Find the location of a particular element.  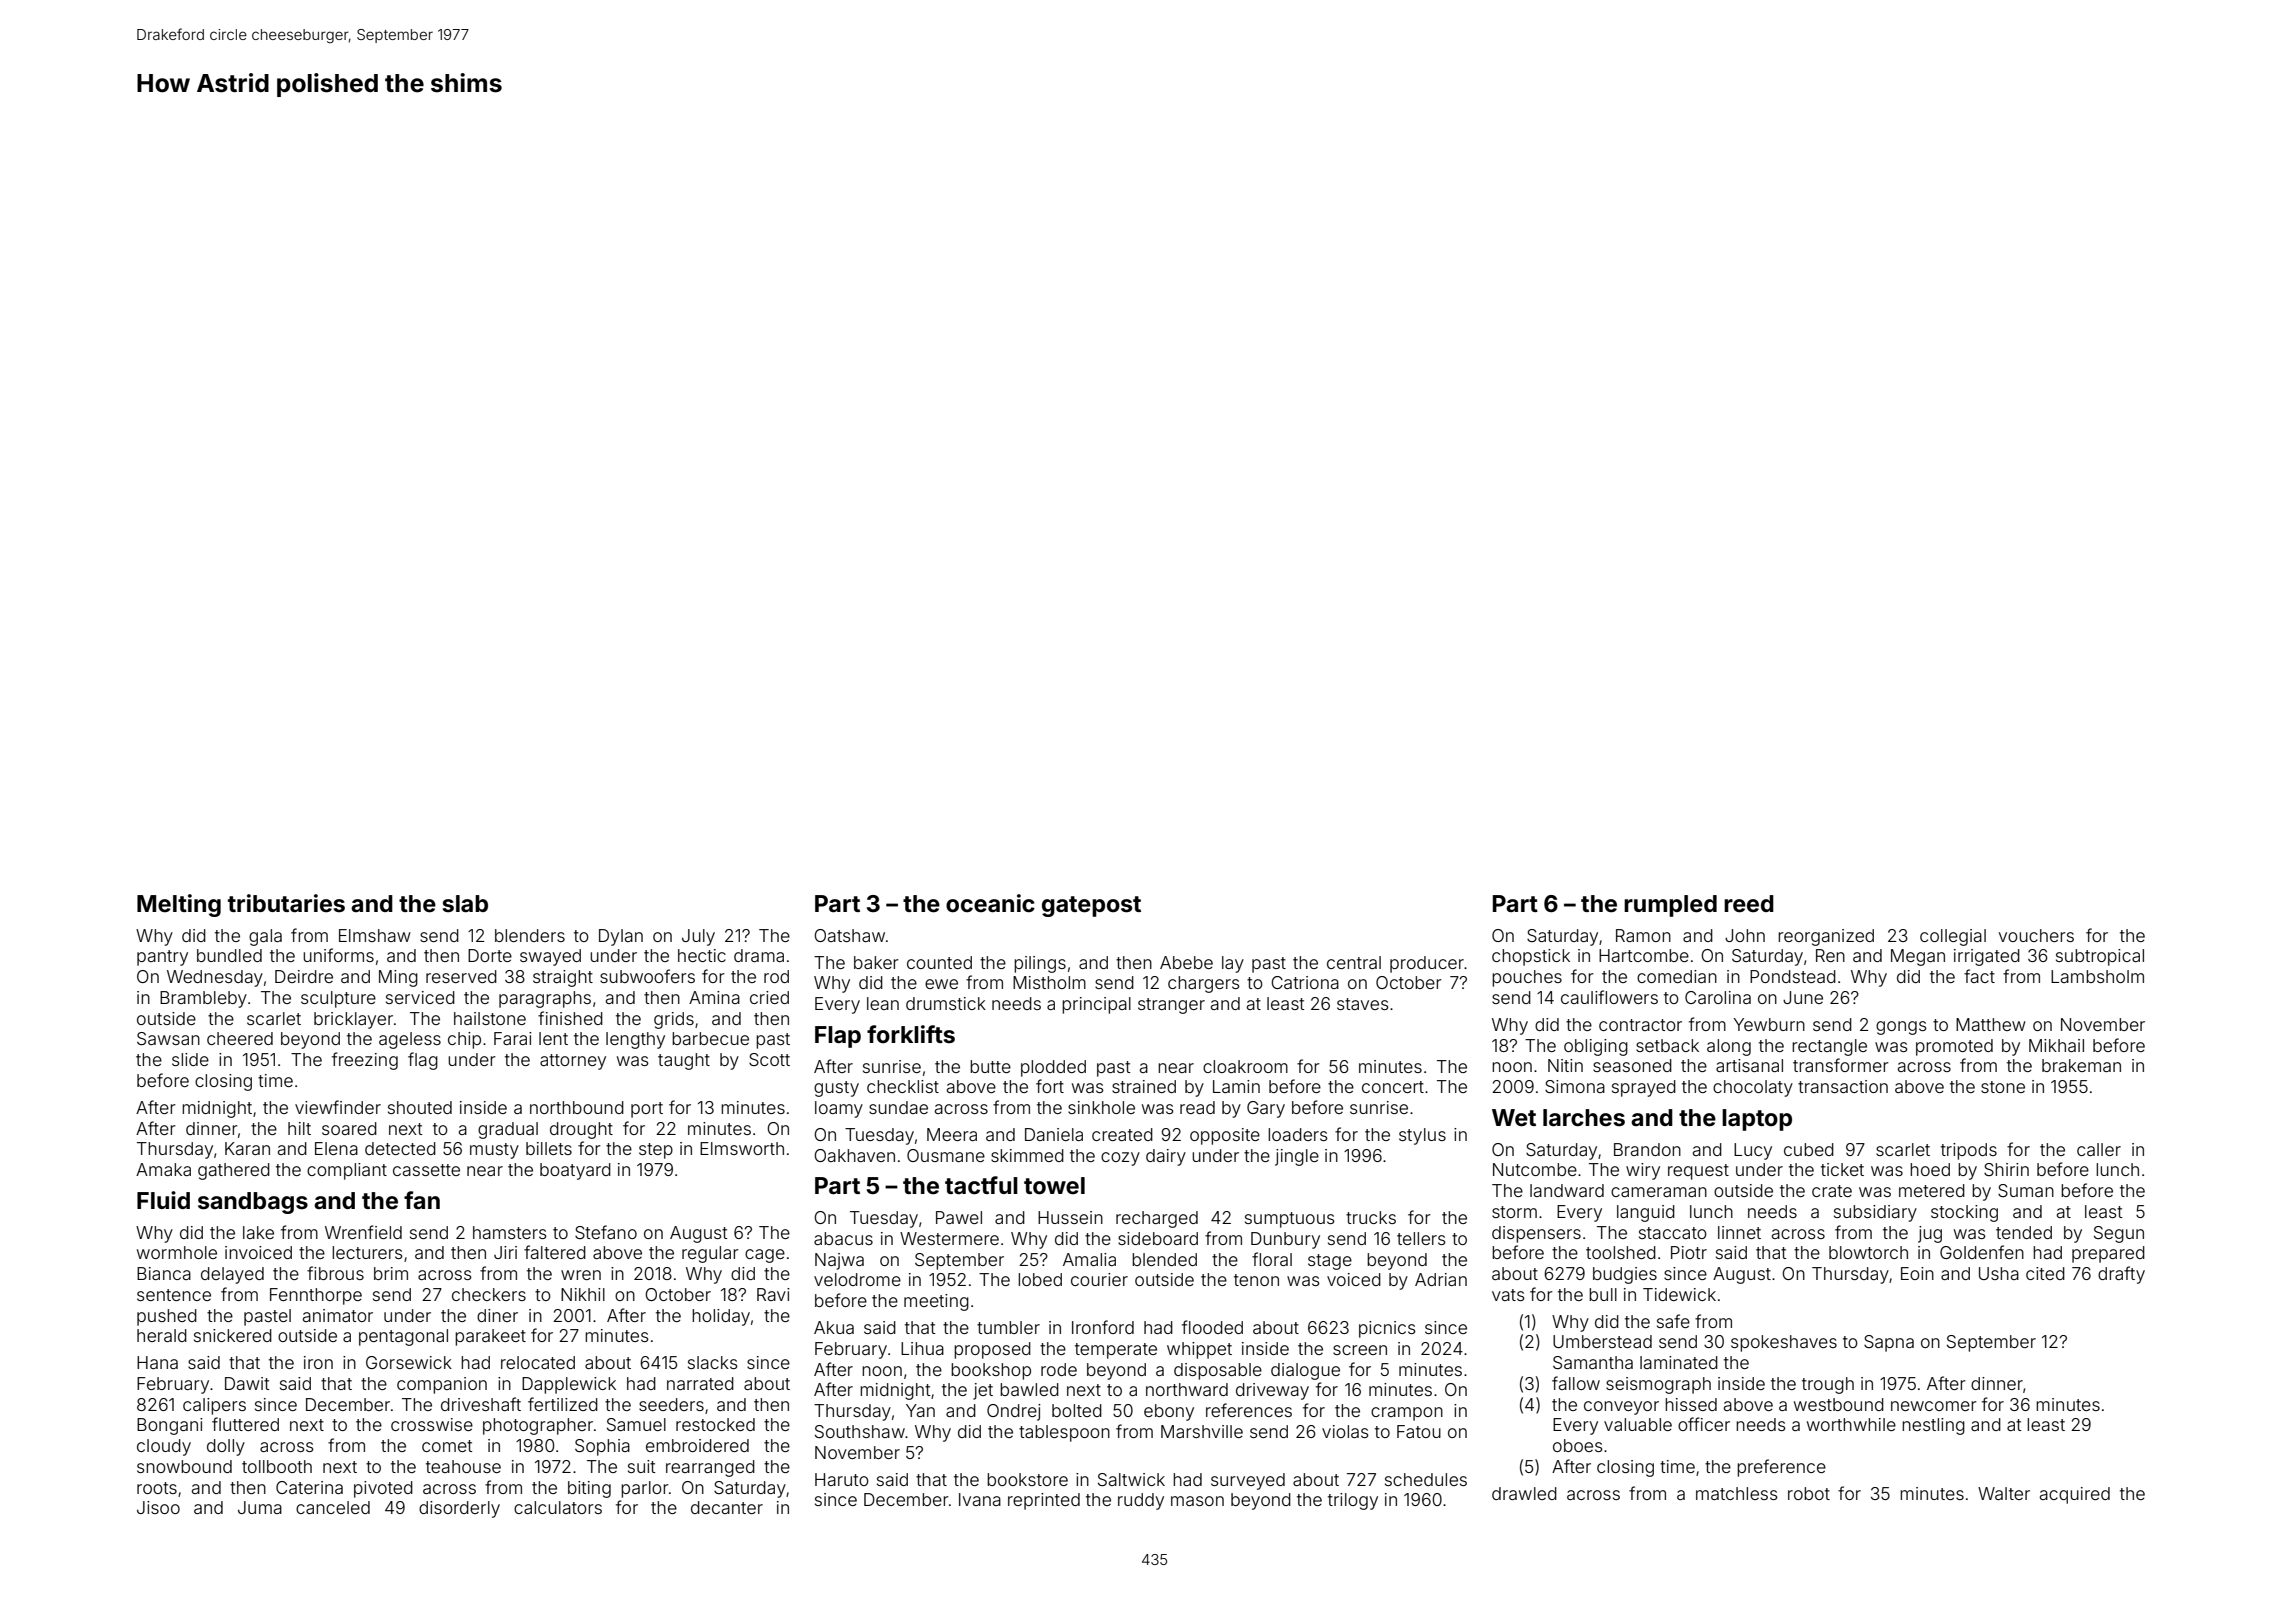

checklist is located at coordinates (903, 1086).
